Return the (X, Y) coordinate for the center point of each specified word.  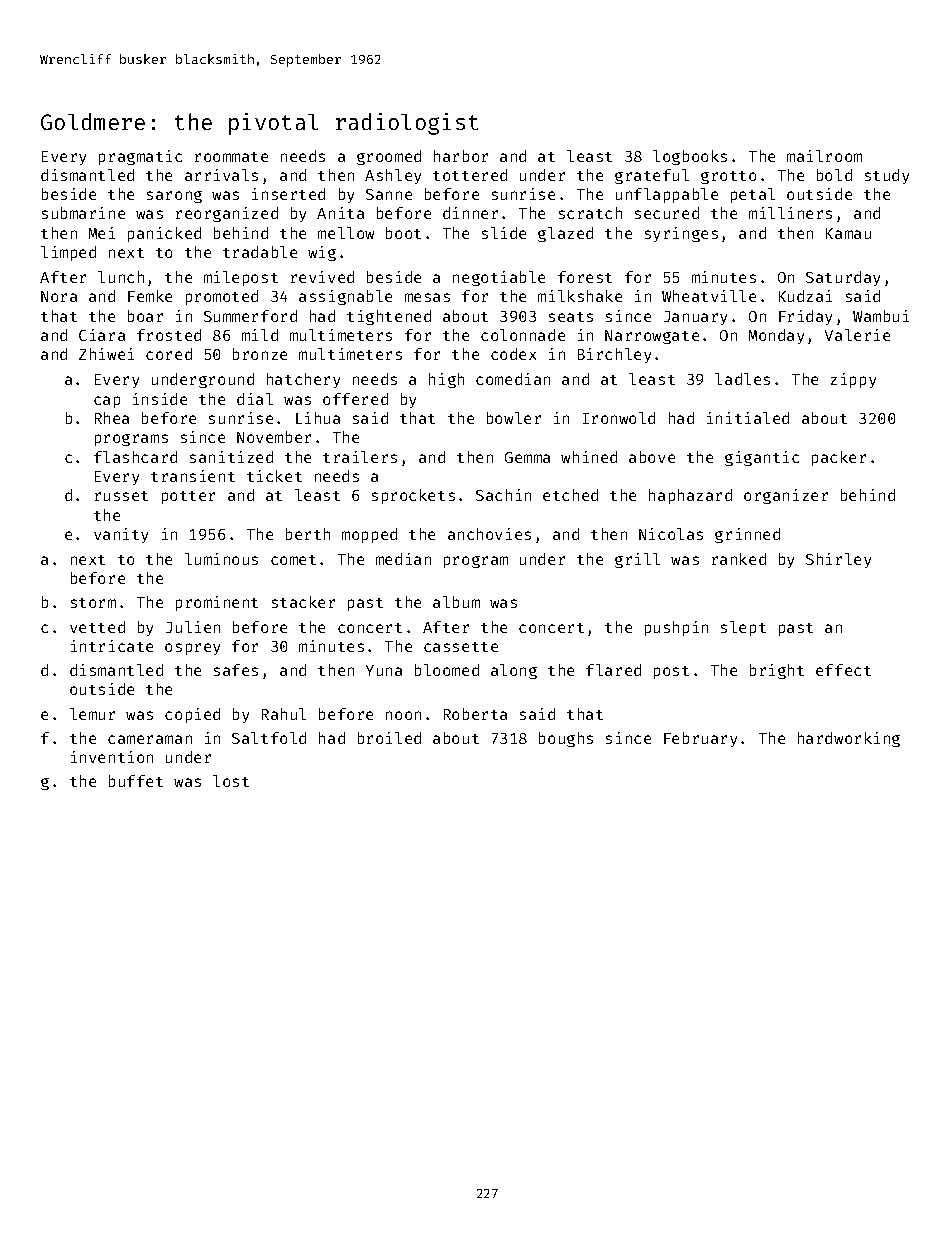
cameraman (150, 739)
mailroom (824, 156)
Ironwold (619, 418)
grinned (747, 535)
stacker (303, 602)
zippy (853, 380)
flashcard (135, 457)
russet (121, 496)
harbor (461, 156)
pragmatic (140, 157)
